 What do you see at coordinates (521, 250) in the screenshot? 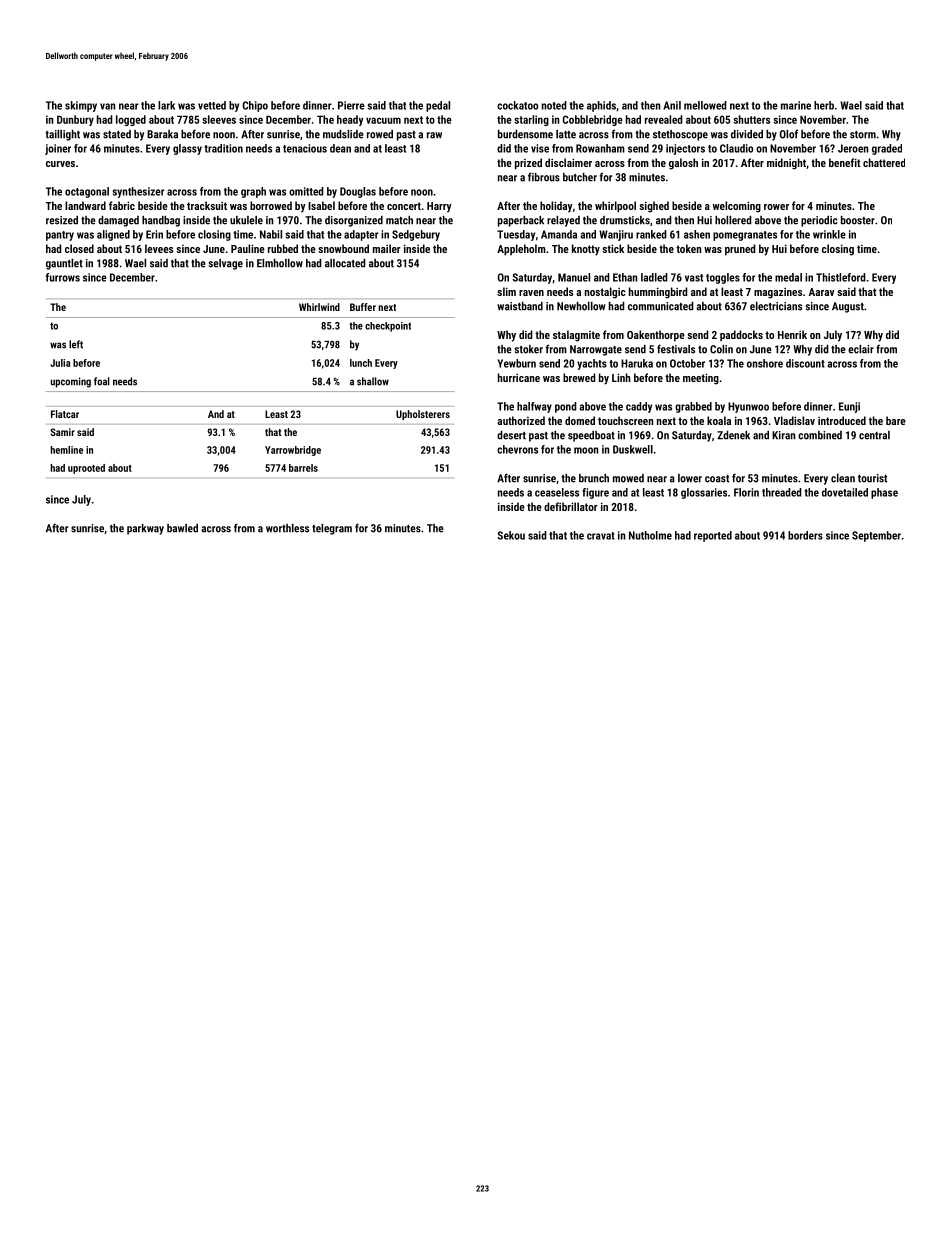
I see `Appleholm` at bounding box center [521, 250].
